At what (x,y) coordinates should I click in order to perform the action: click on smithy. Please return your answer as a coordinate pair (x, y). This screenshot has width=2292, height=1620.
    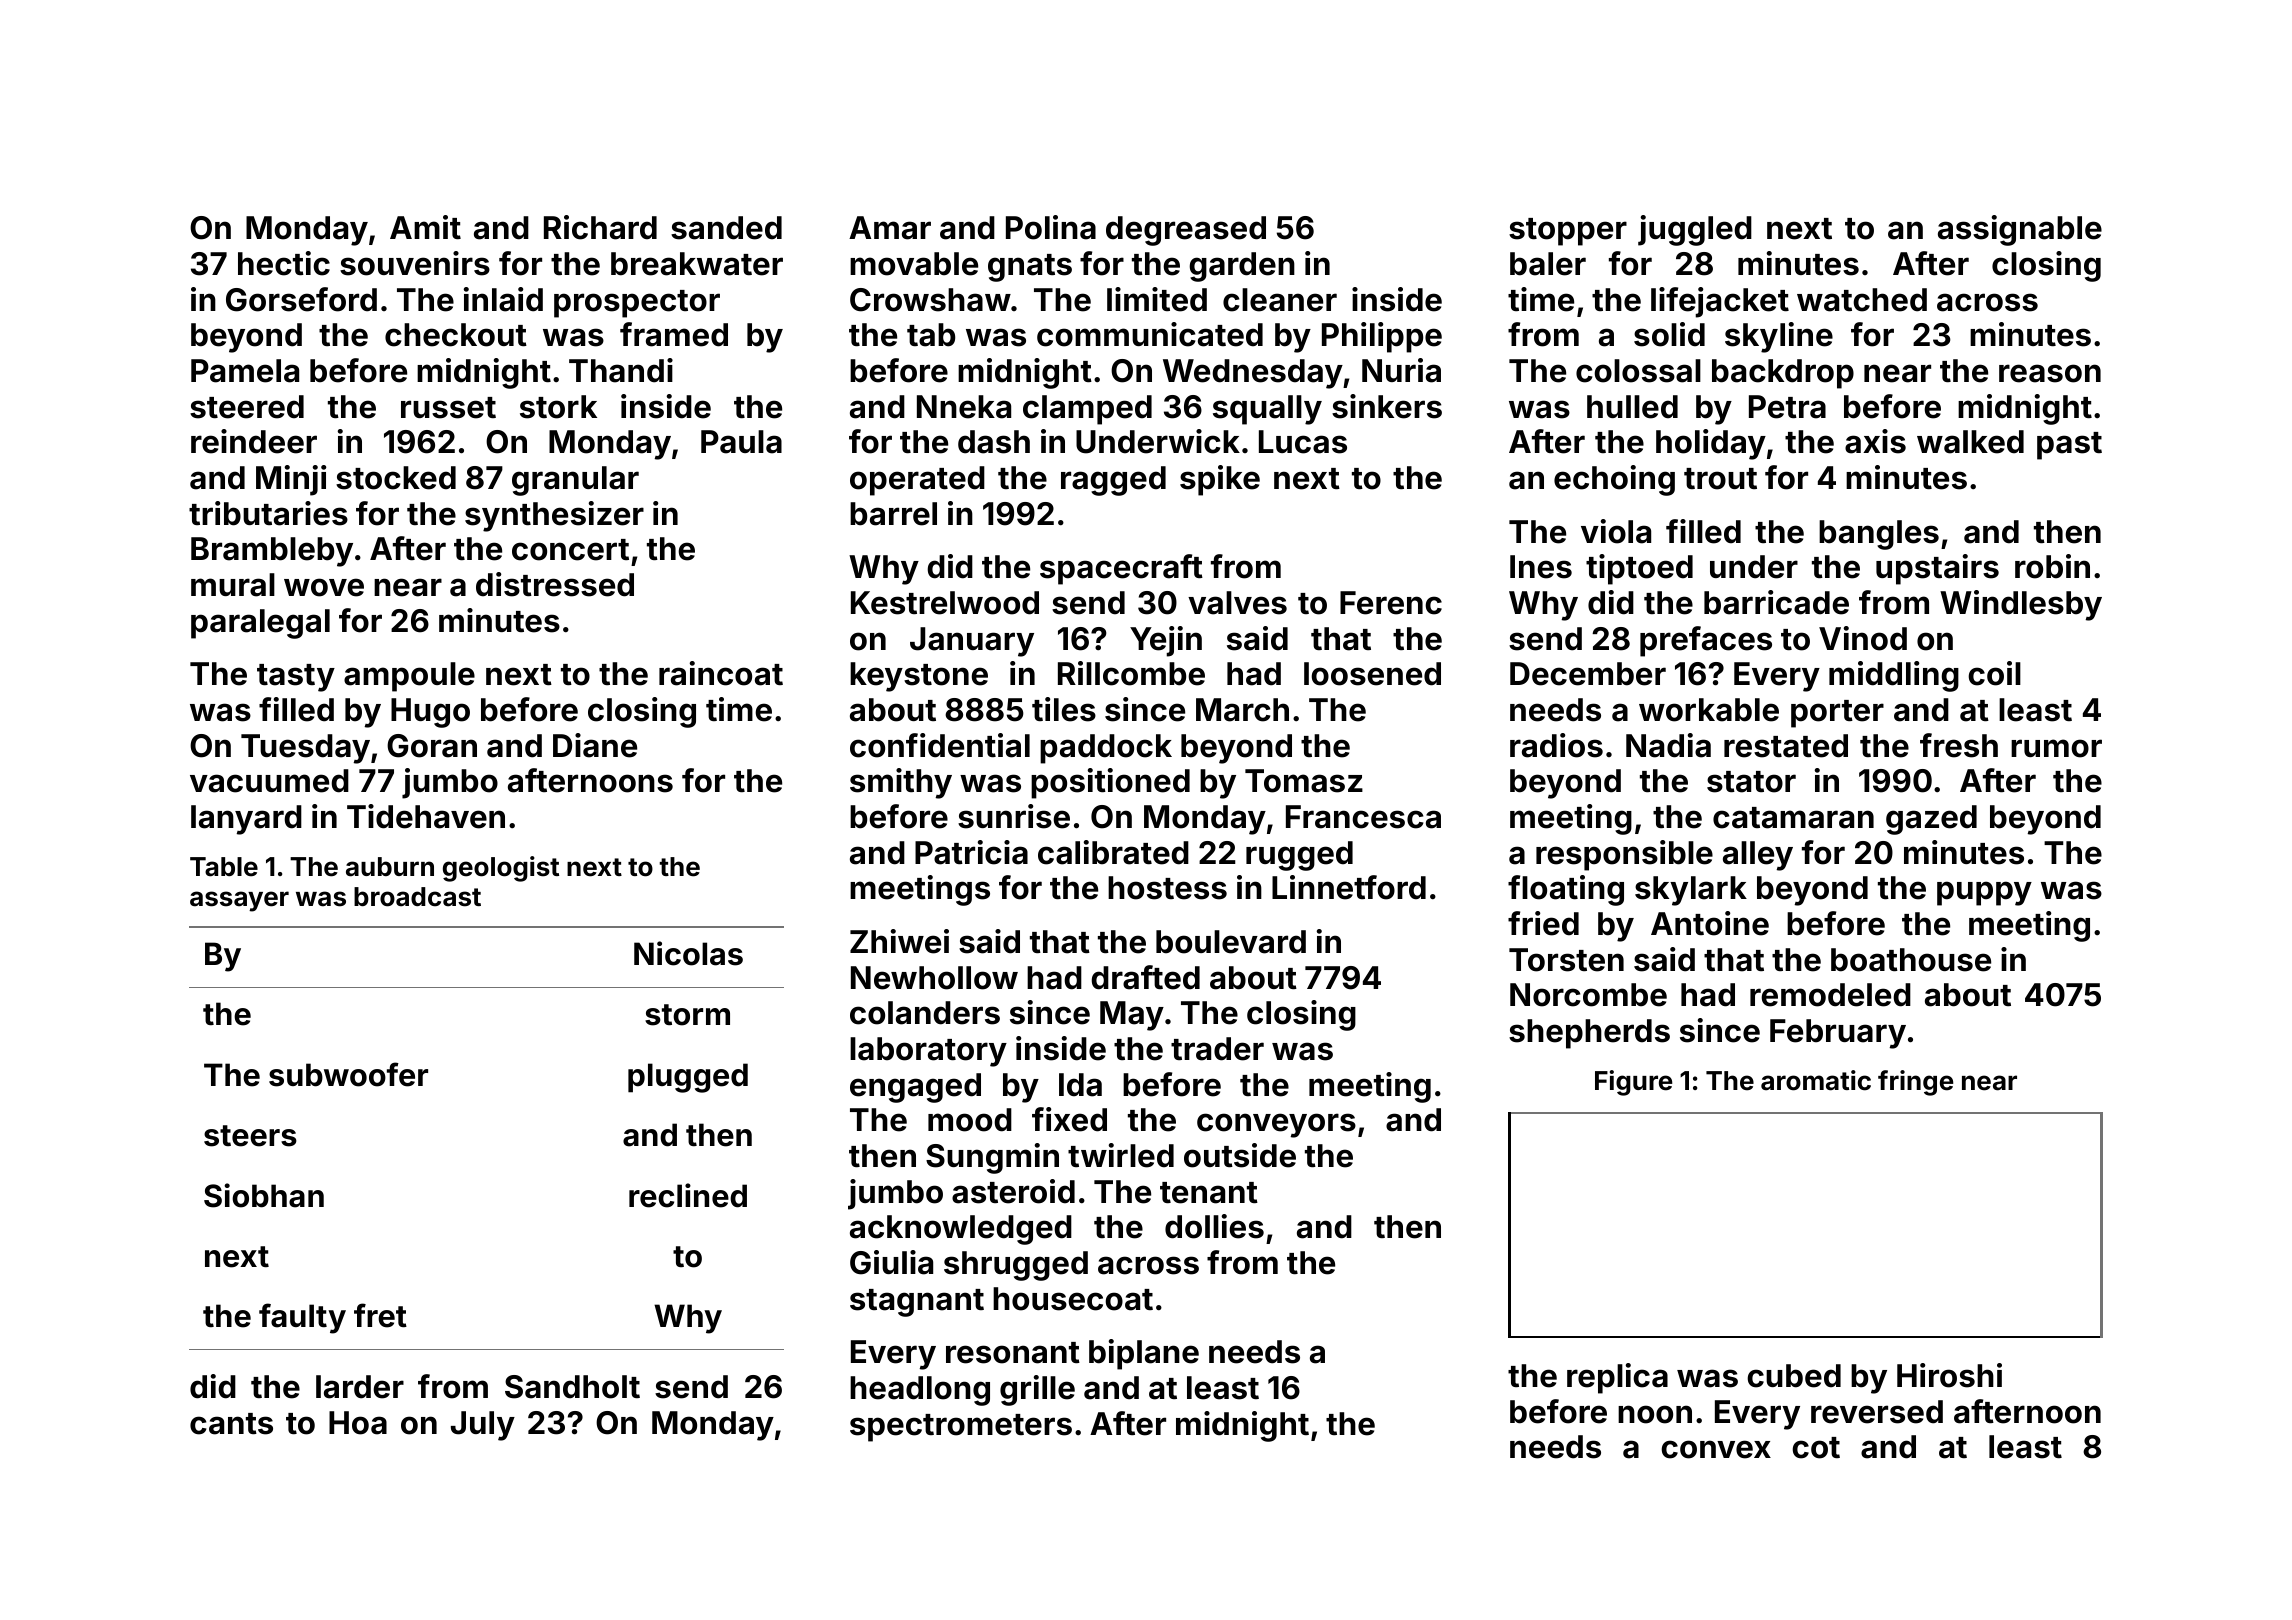
    Looking at the image, I should click on (901, 783).
